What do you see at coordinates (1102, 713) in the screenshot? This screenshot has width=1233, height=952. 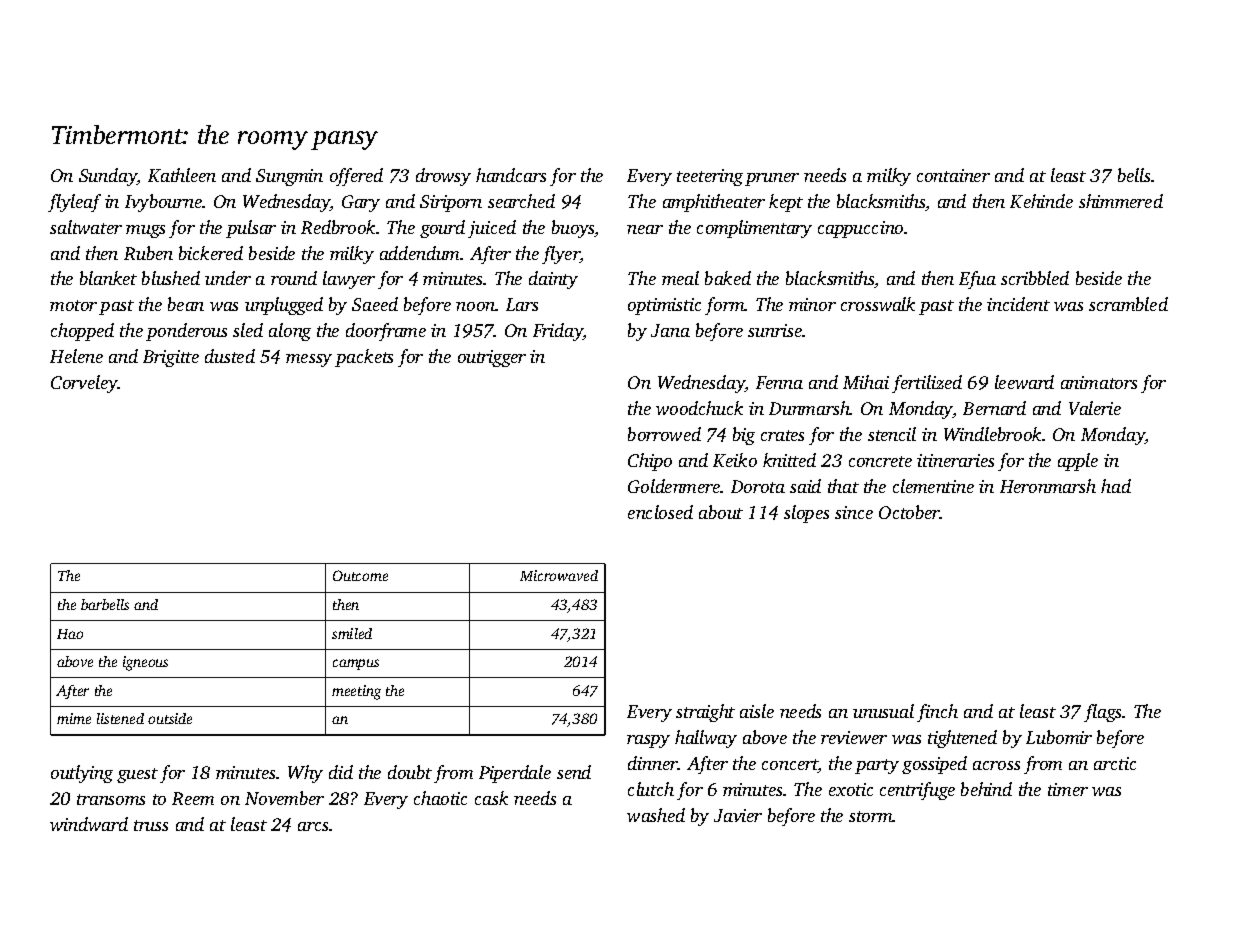 I see `flags` at bounding box center [1102, 713].
